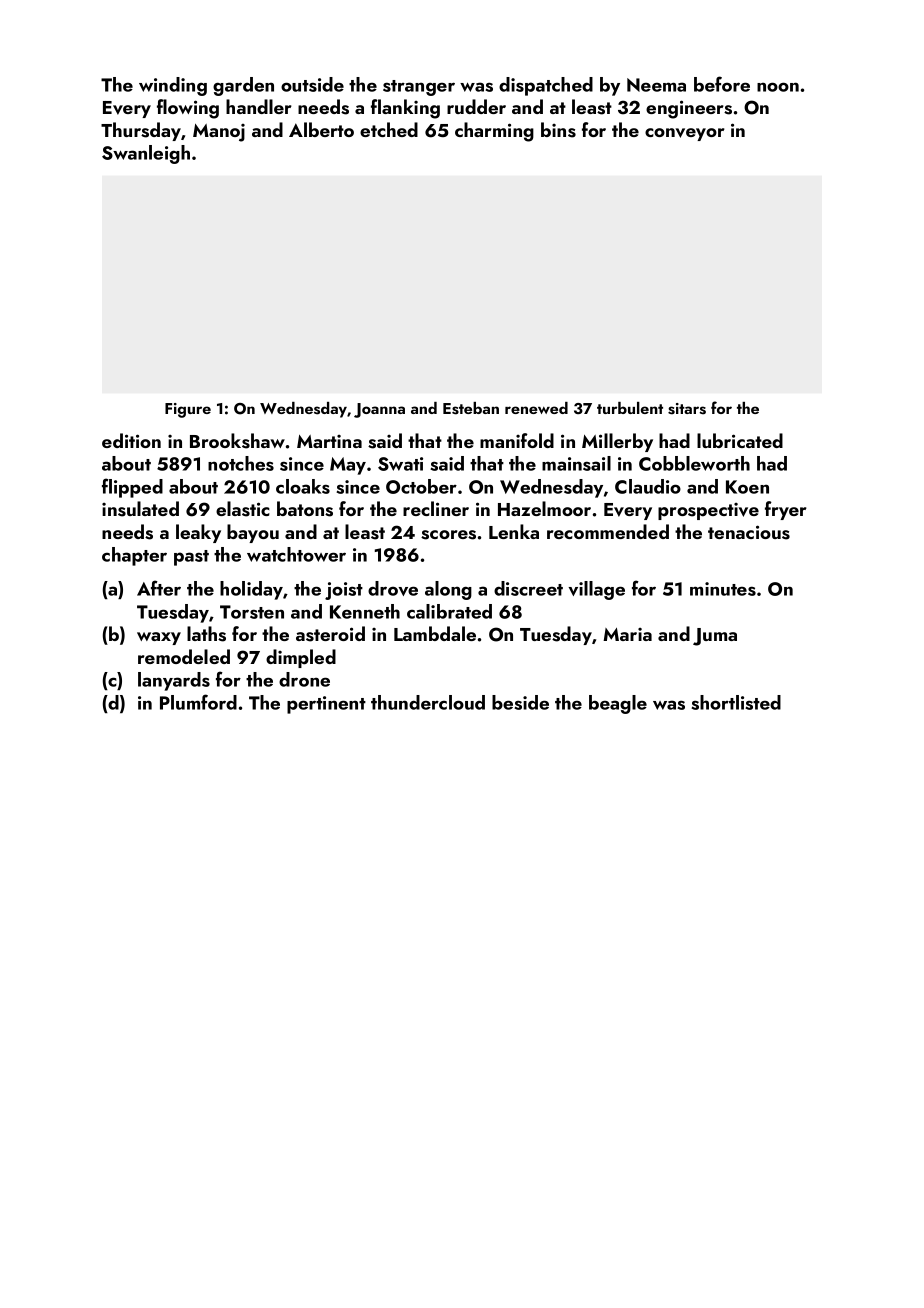 This screenshot has height=1308, width=924. Describe the element at coordinates (389, 129) in the screenshot. I see `etched` at that location.
